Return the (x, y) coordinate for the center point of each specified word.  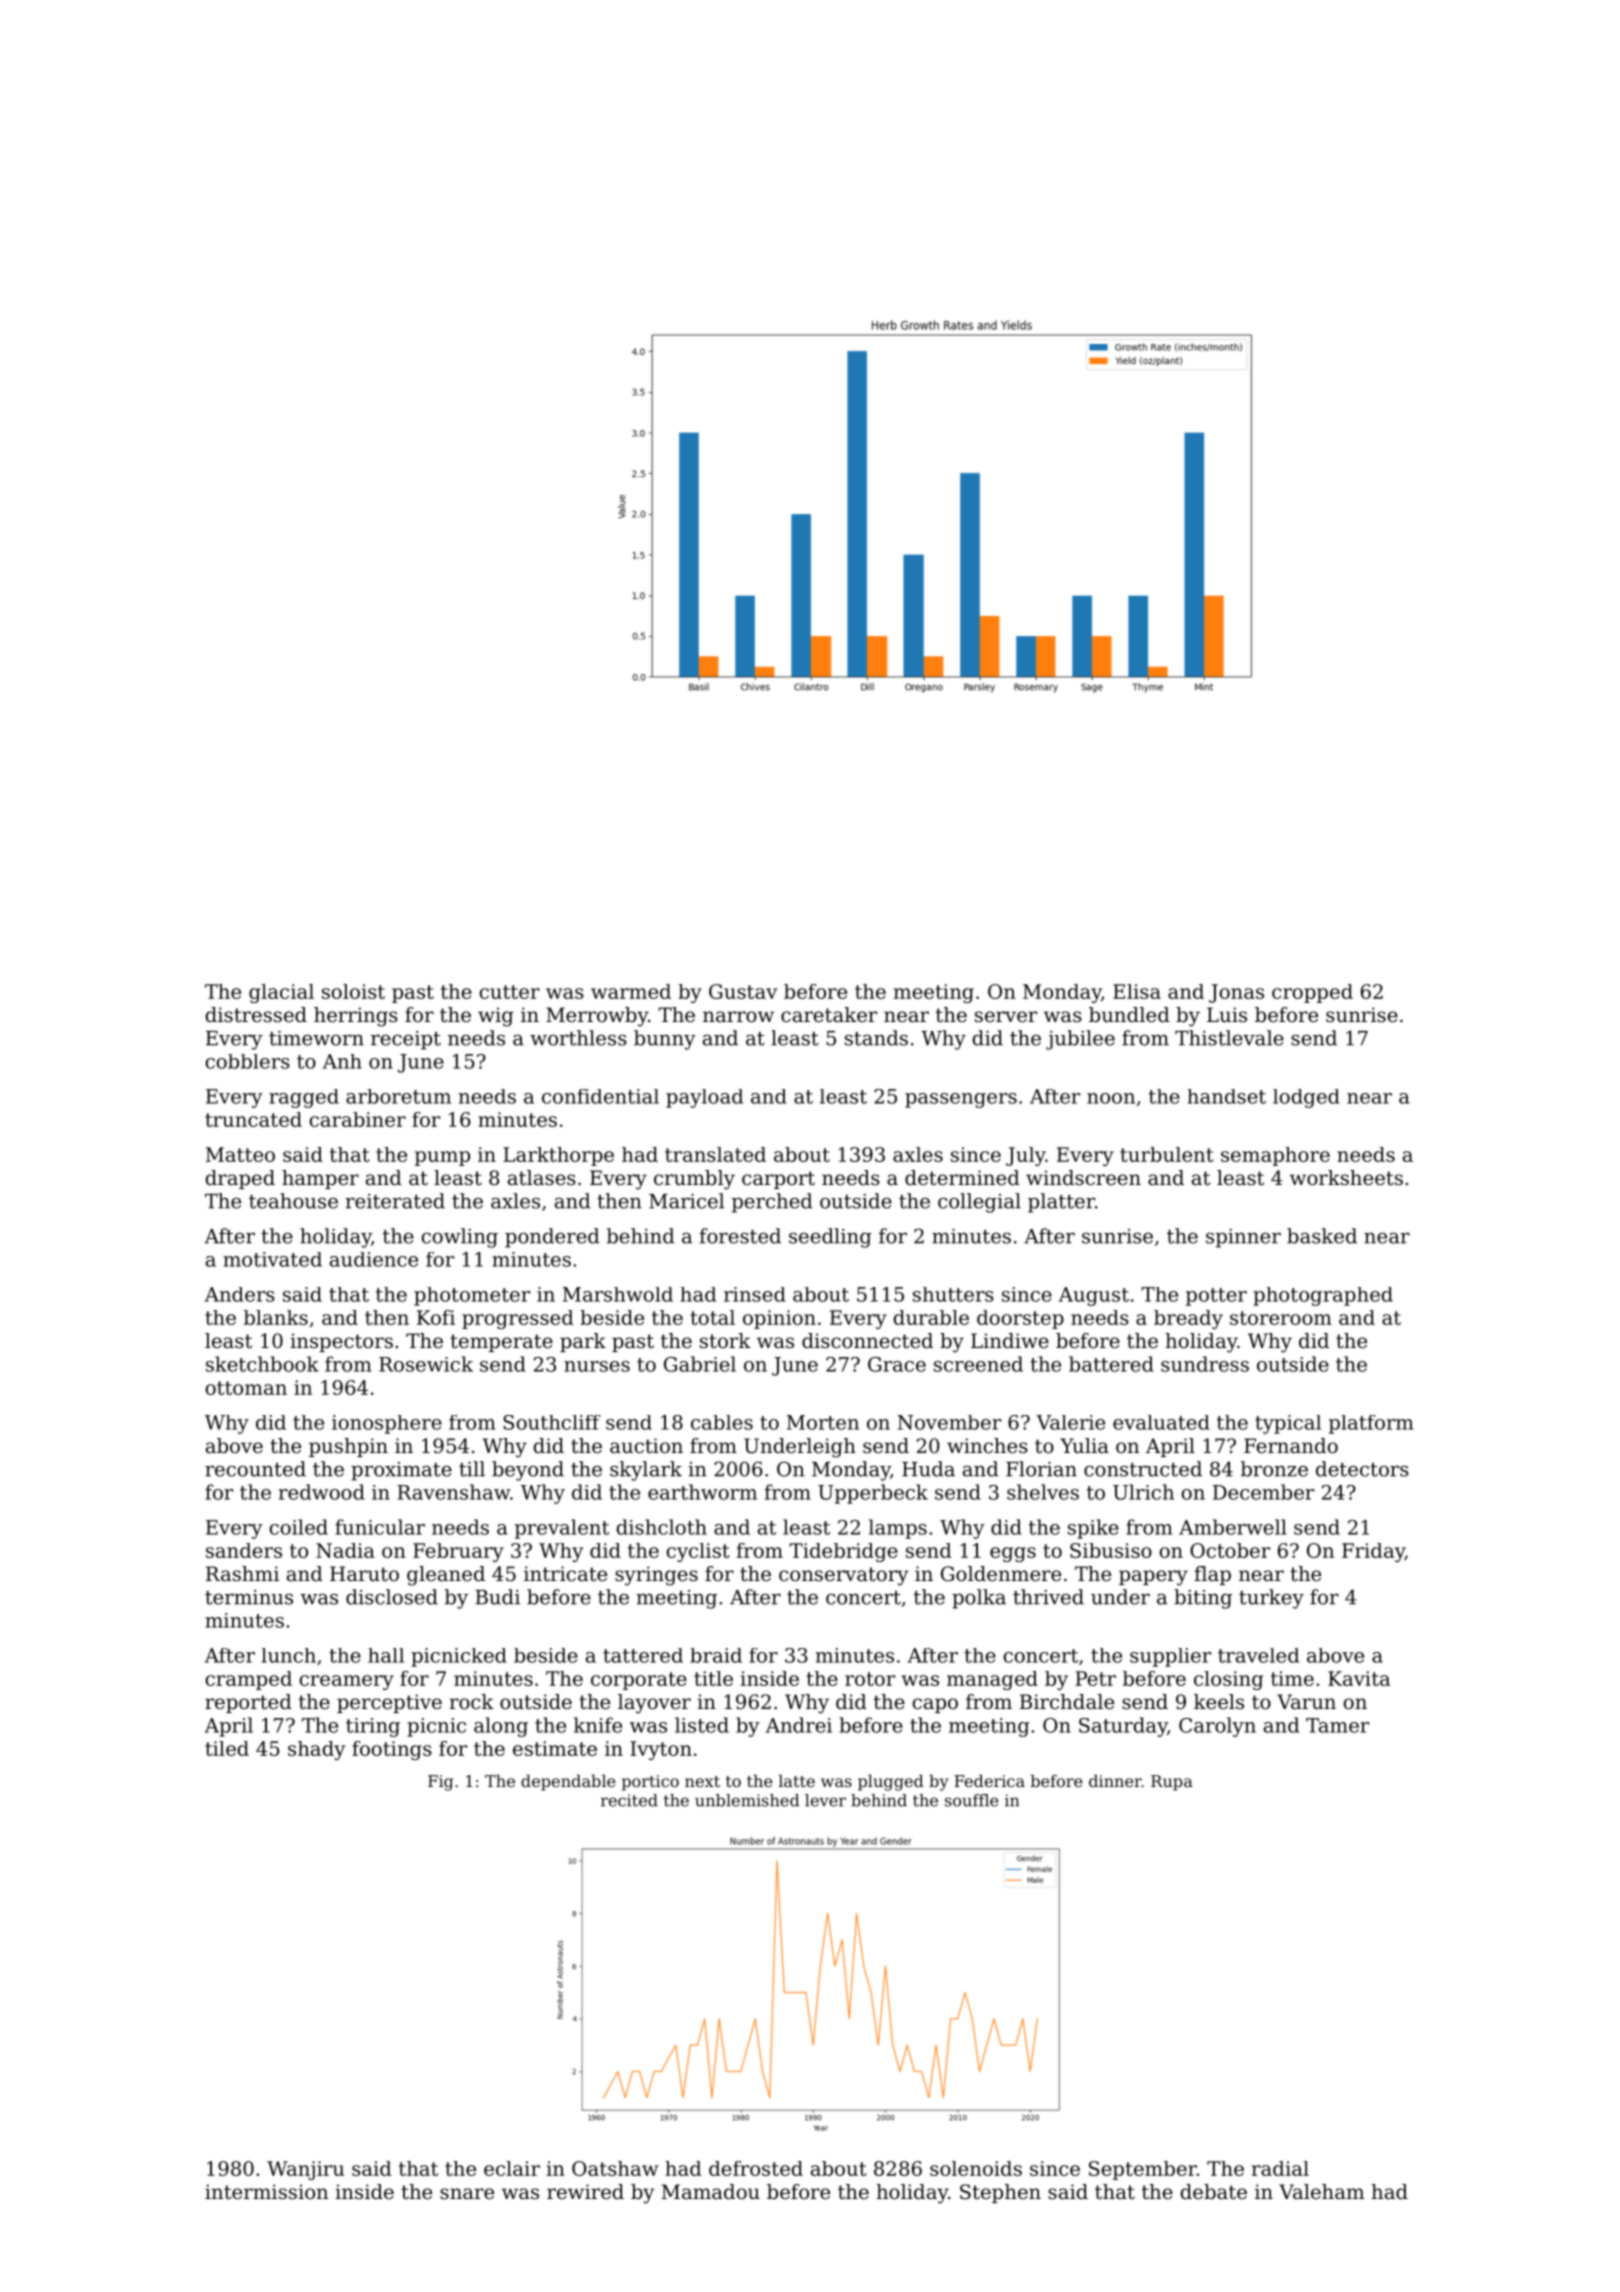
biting (1203, 1599)
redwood (322, 1492)
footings (392, 1750)
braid (716, 1655)
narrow (738, 1017)
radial (1280, 2168)
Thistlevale (1229, 1038)
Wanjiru (305, 2170)
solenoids (976, 2168)
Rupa (1172, 1783)
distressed (256, 1015)
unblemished (747, 1800)
